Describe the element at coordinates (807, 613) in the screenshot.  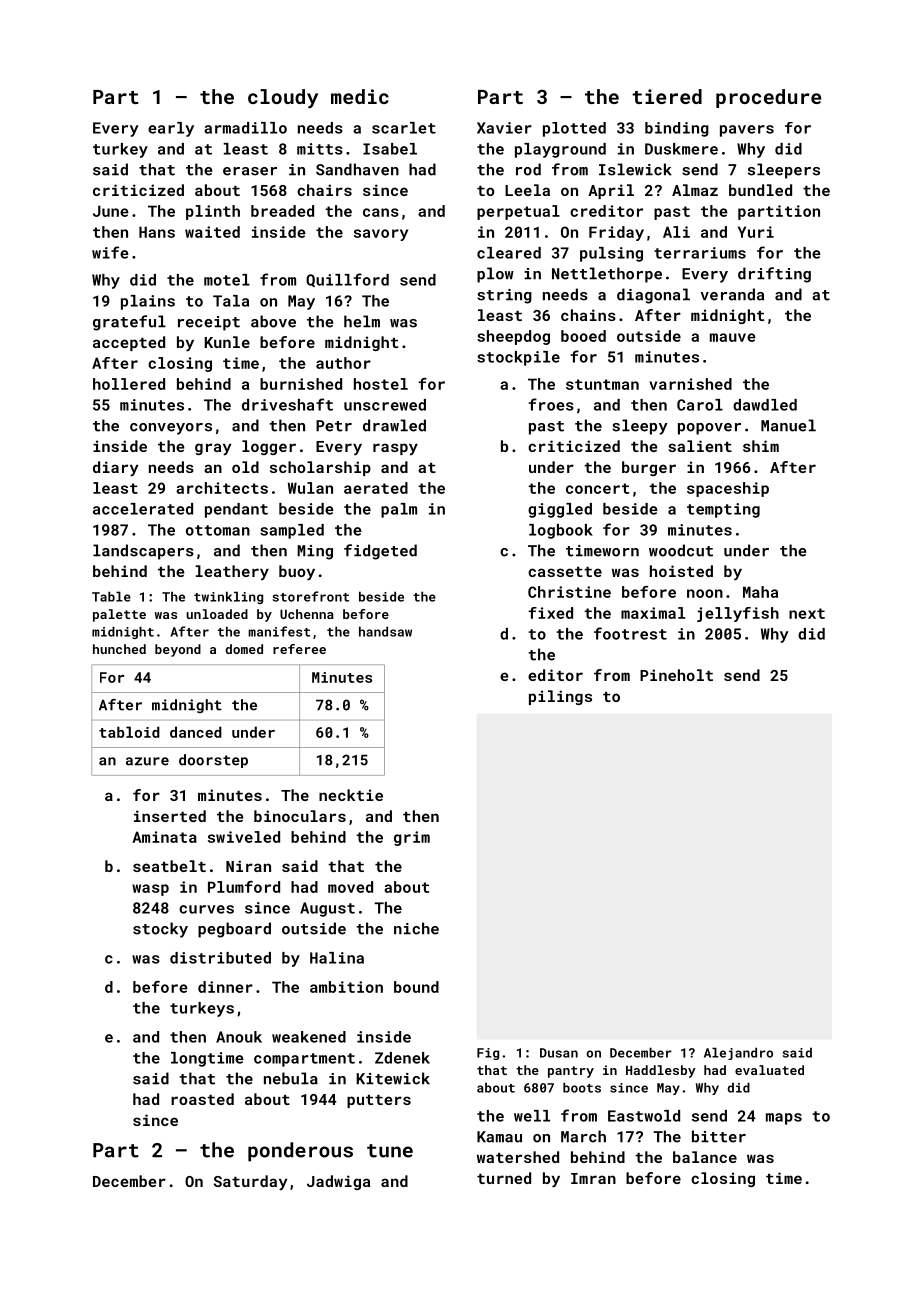
I see `next` at that location.
